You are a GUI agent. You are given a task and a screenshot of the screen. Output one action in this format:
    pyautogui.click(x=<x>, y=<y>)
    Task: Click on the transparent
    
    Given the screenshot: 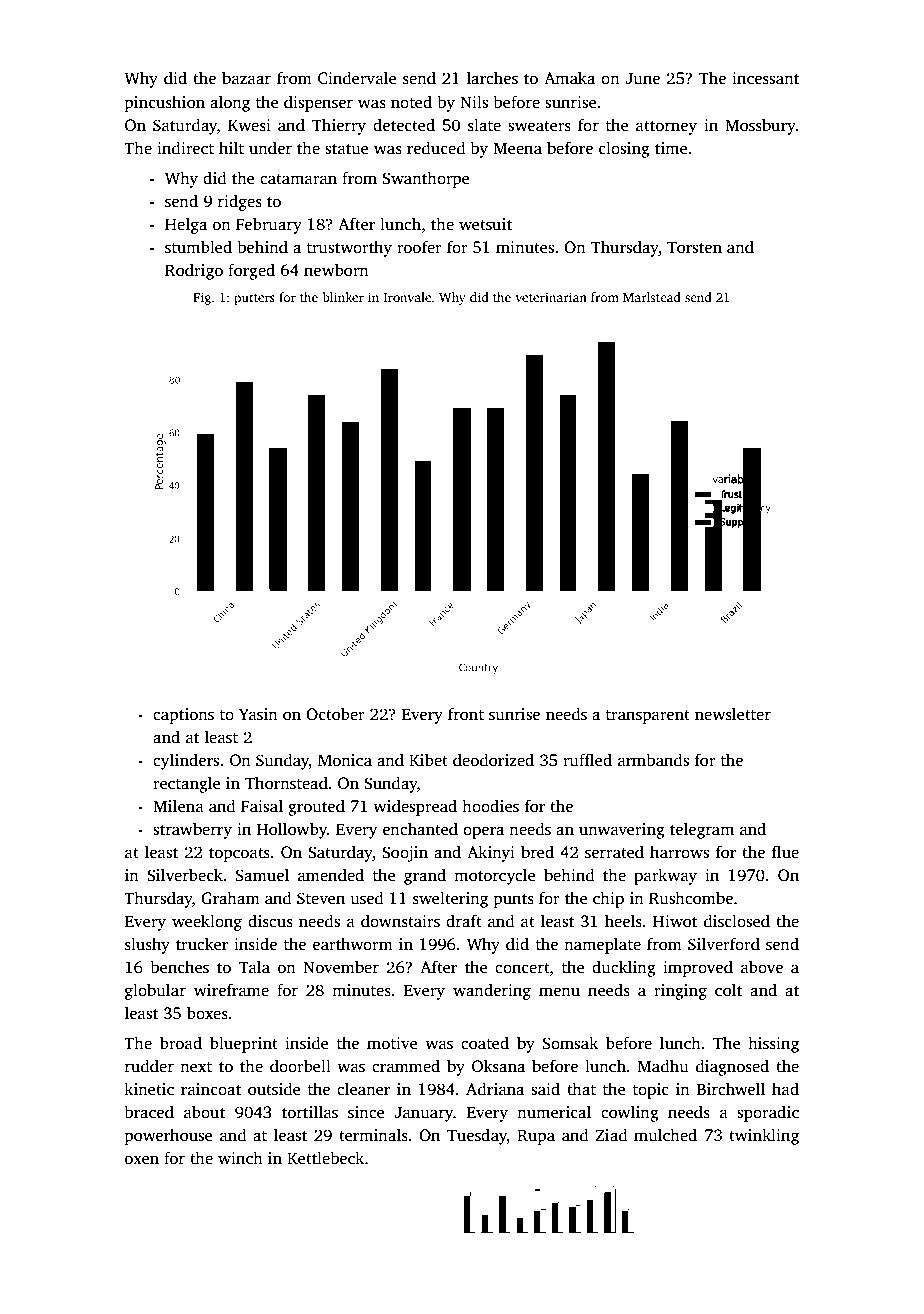 What is the action you would take?
    pyautogui.click(x=648, y=717)
